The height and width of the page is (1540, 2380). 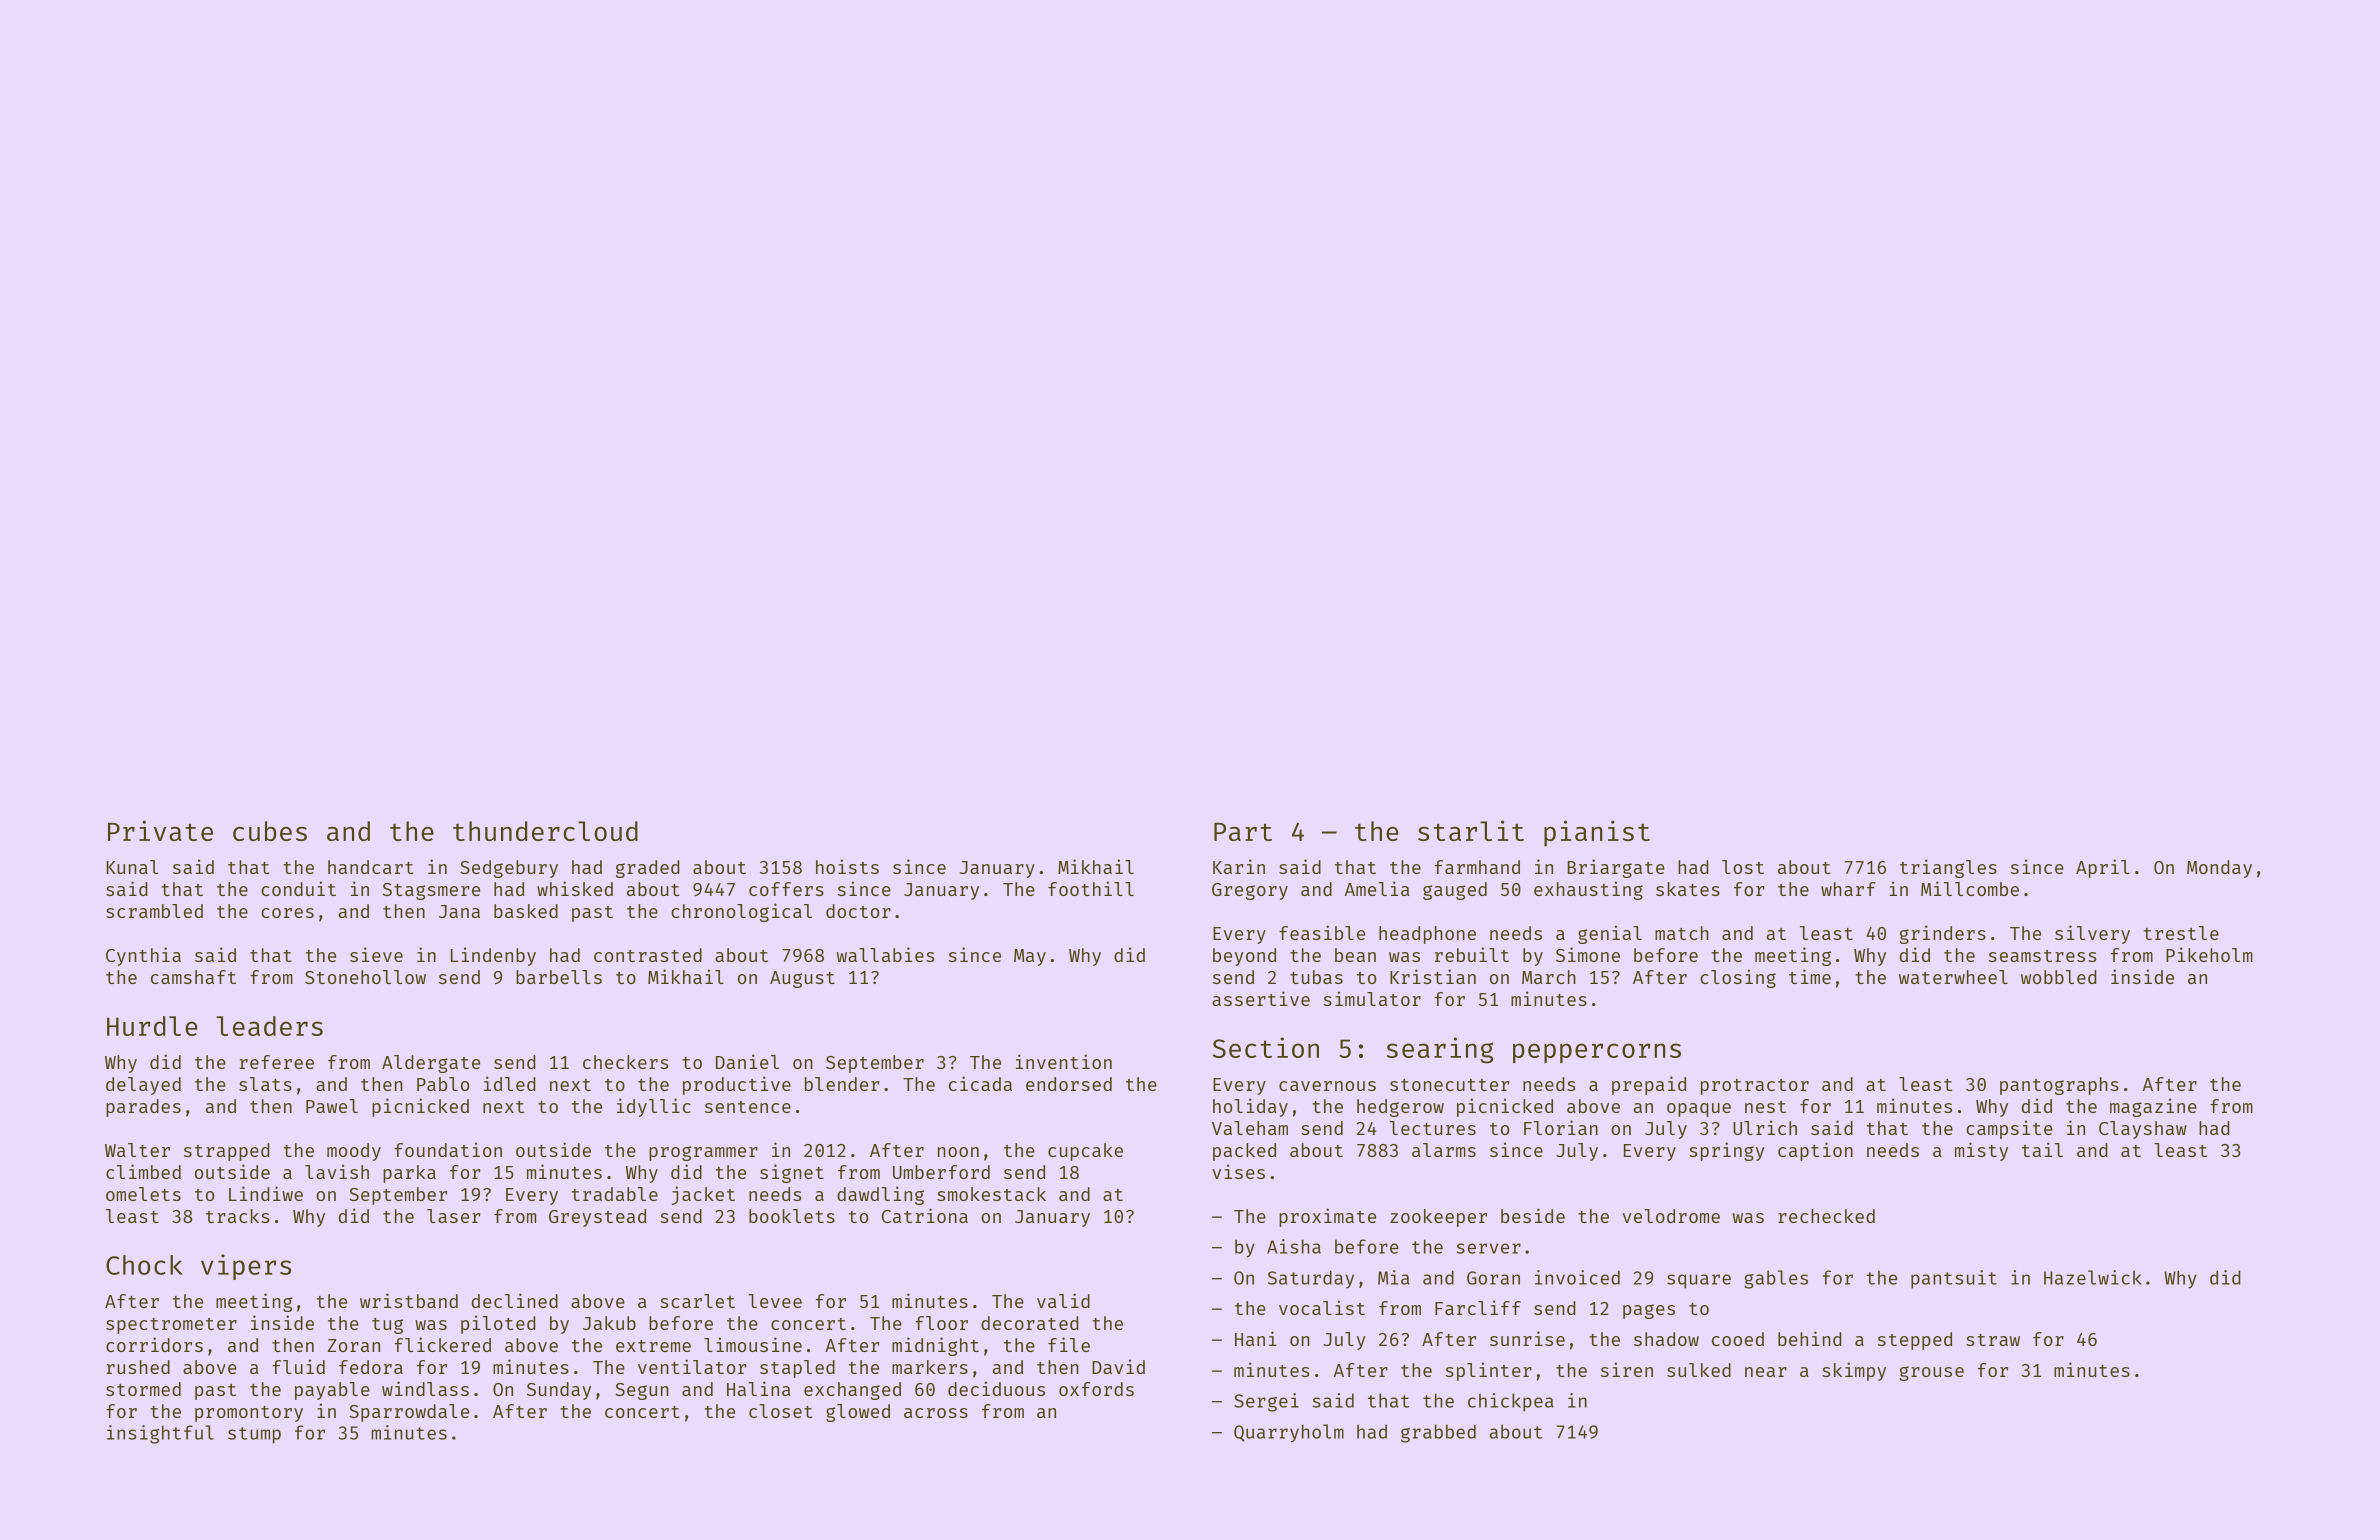 What do you see at coordinates (1810, 976) in the page?
I see `time` at bounding box center [1810, 976].
